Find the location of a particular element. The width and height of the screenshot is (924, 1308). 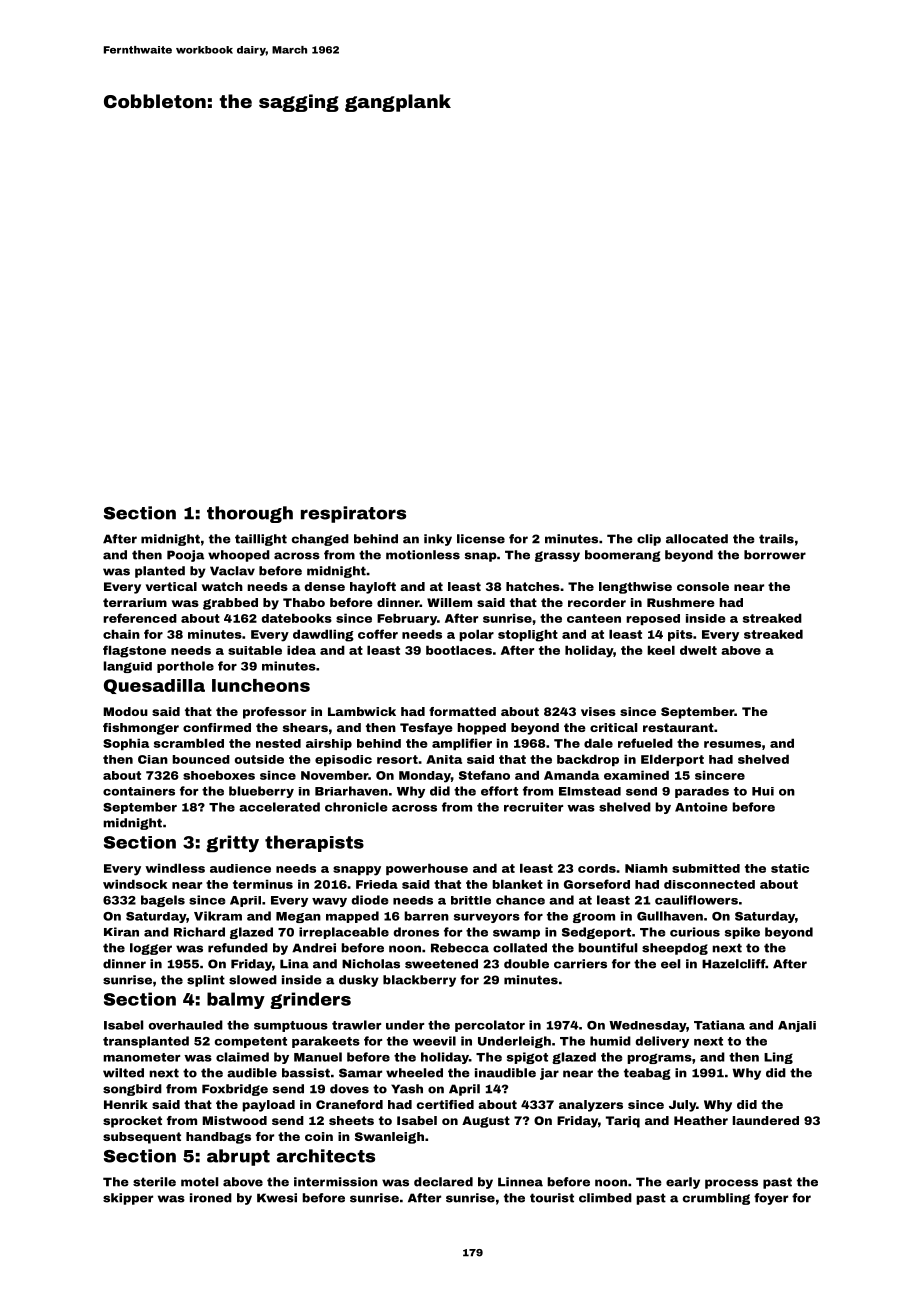

declared is located at coordinates (443, 1182).
